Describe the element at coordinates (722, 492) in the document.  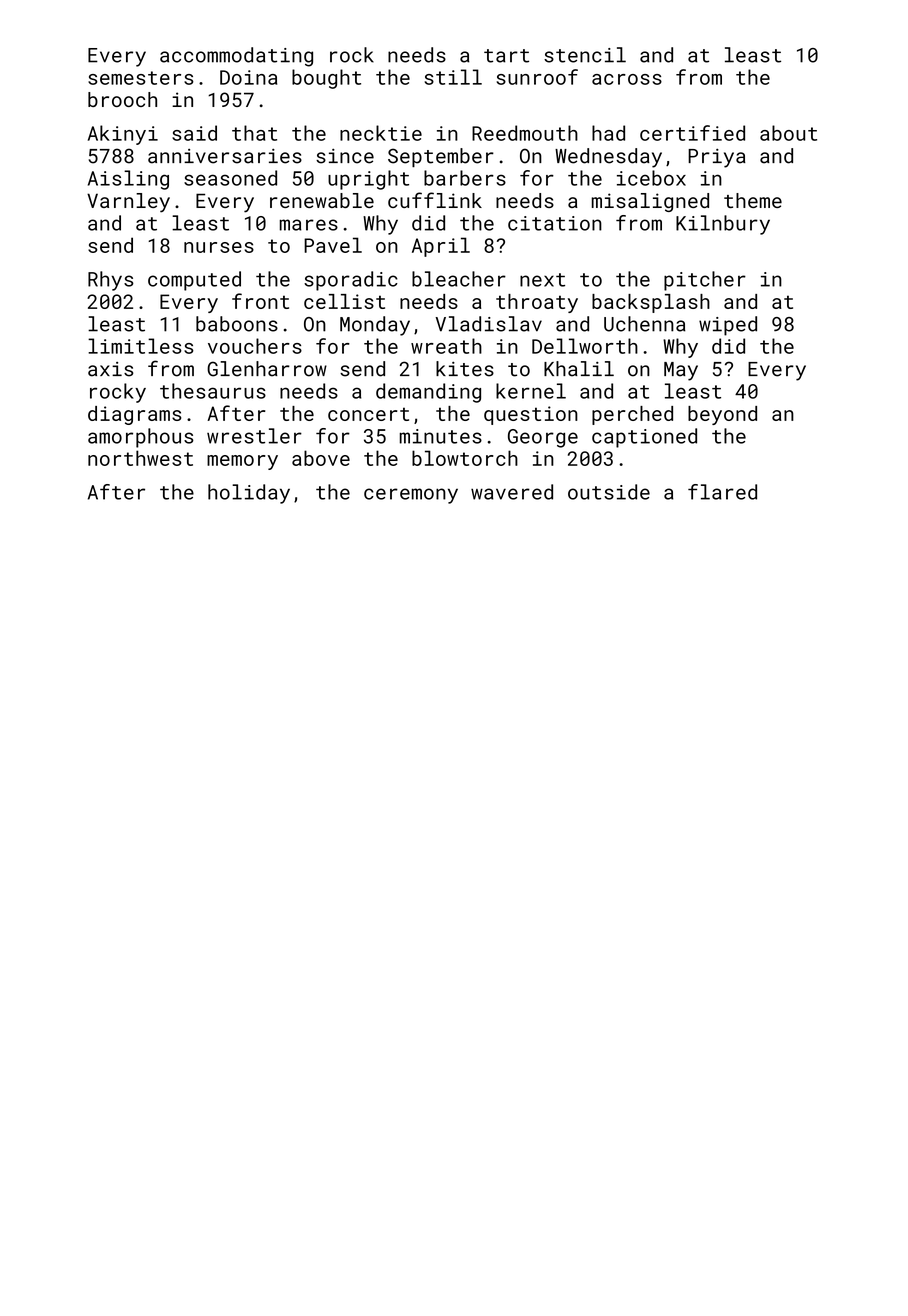
I see `flared` at that location.
